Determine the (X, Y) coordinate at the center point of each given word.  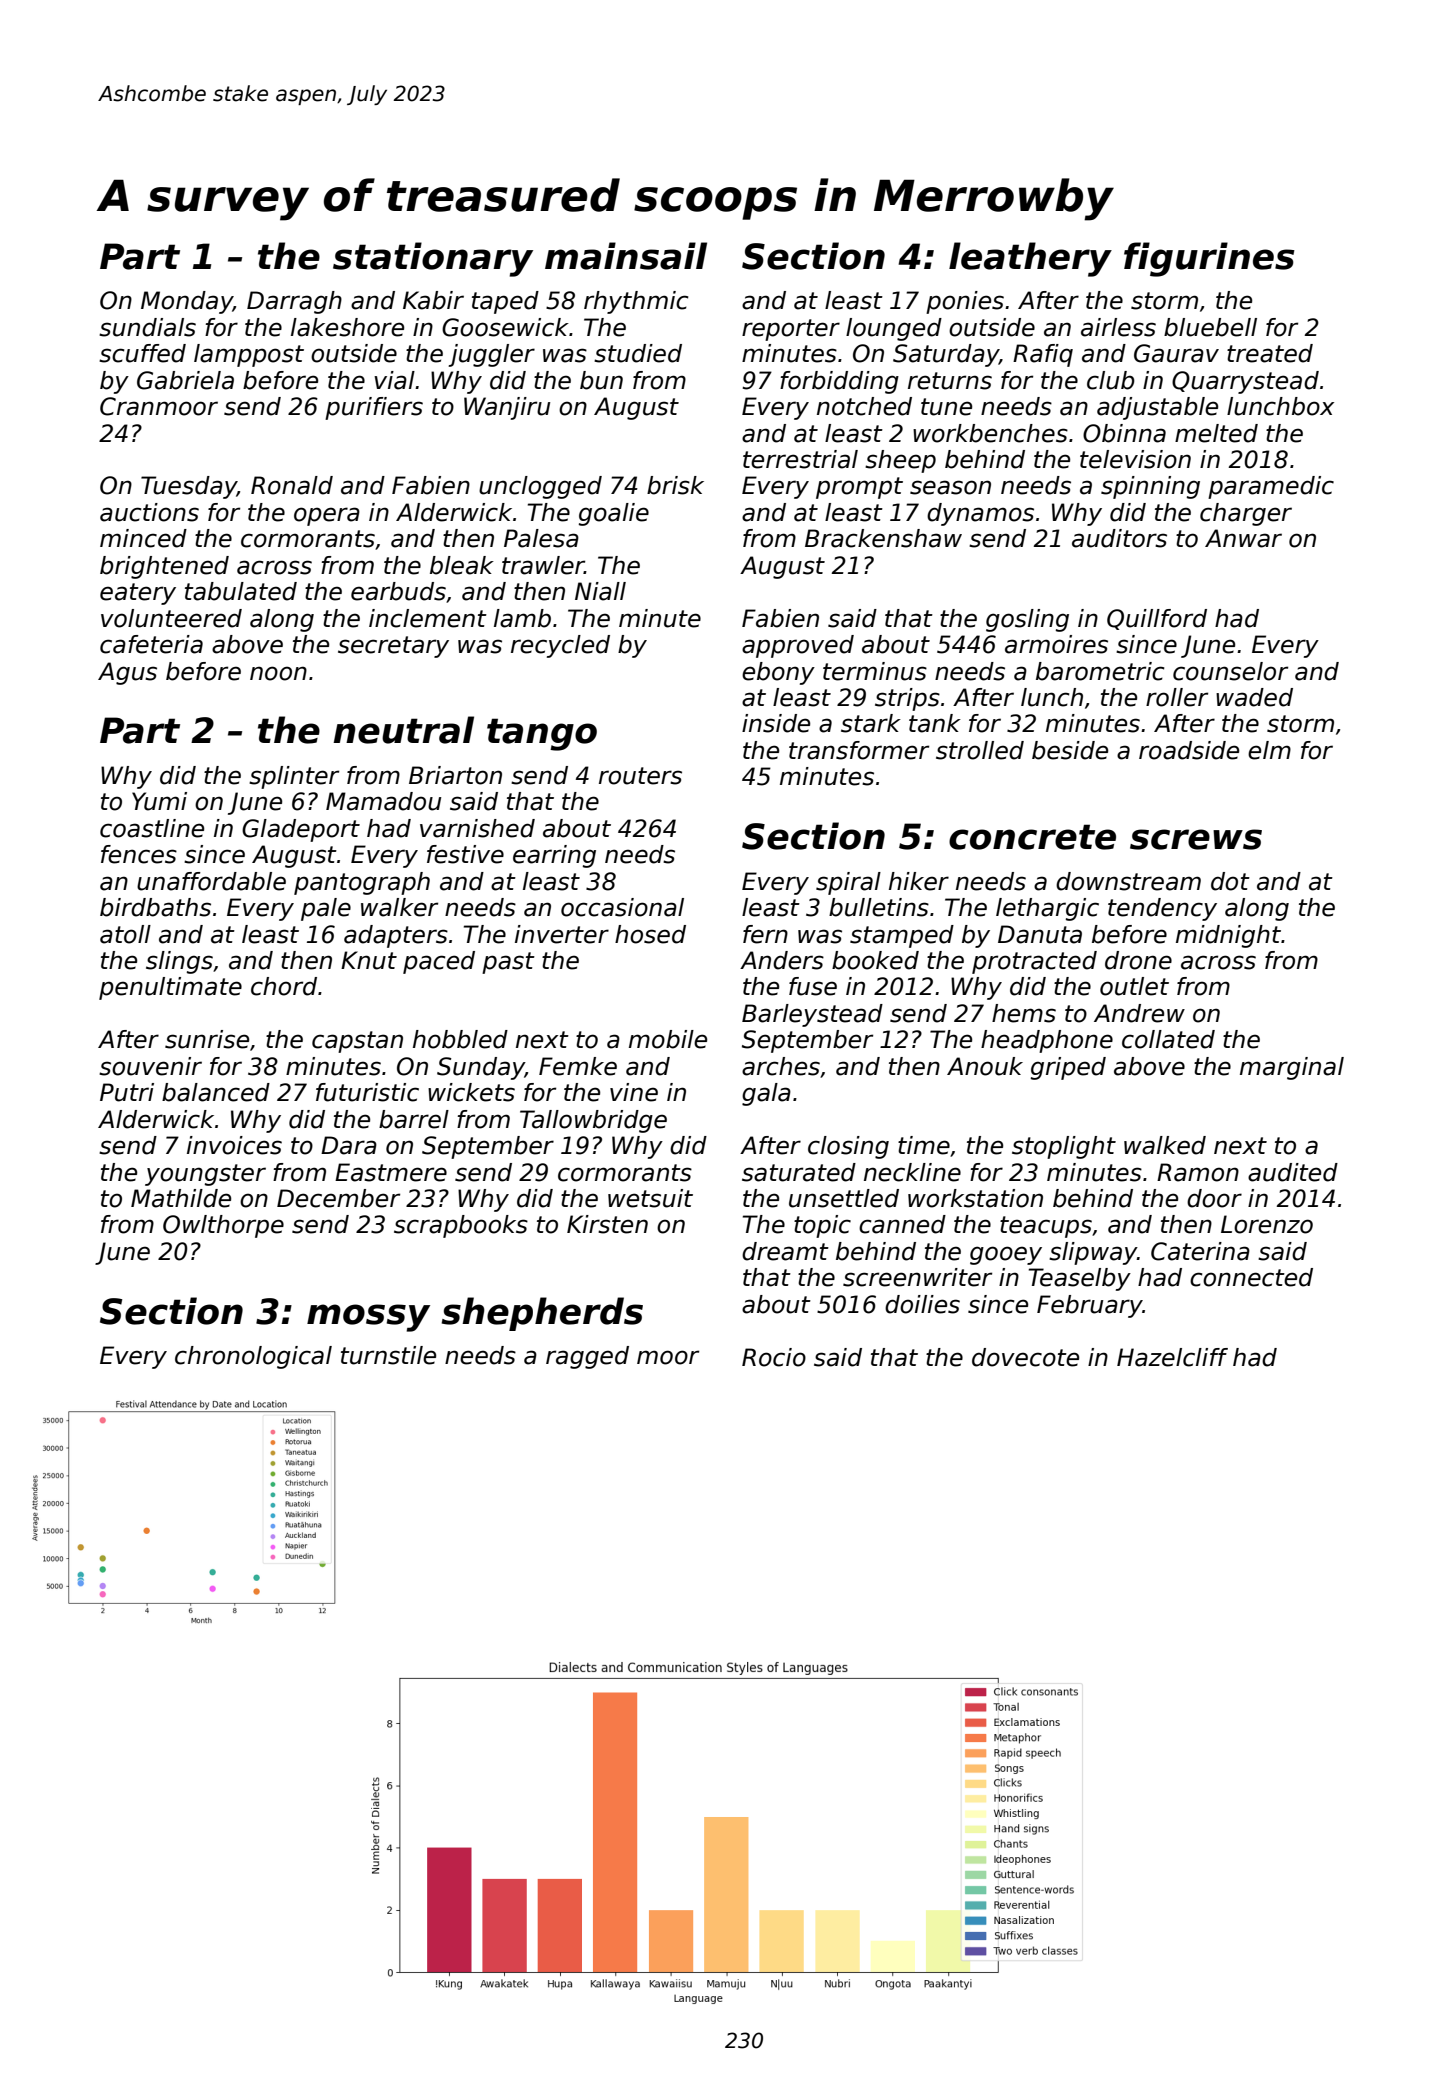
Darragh (294, 302)
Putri (127, 1092)
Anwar (1243, 538)
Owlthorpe (223, 1226)
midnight (1228, 936)
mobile (668, 1039)
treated (1270, 353)
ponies (965, 302)
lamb (522, 618)
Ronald (292, 485)
